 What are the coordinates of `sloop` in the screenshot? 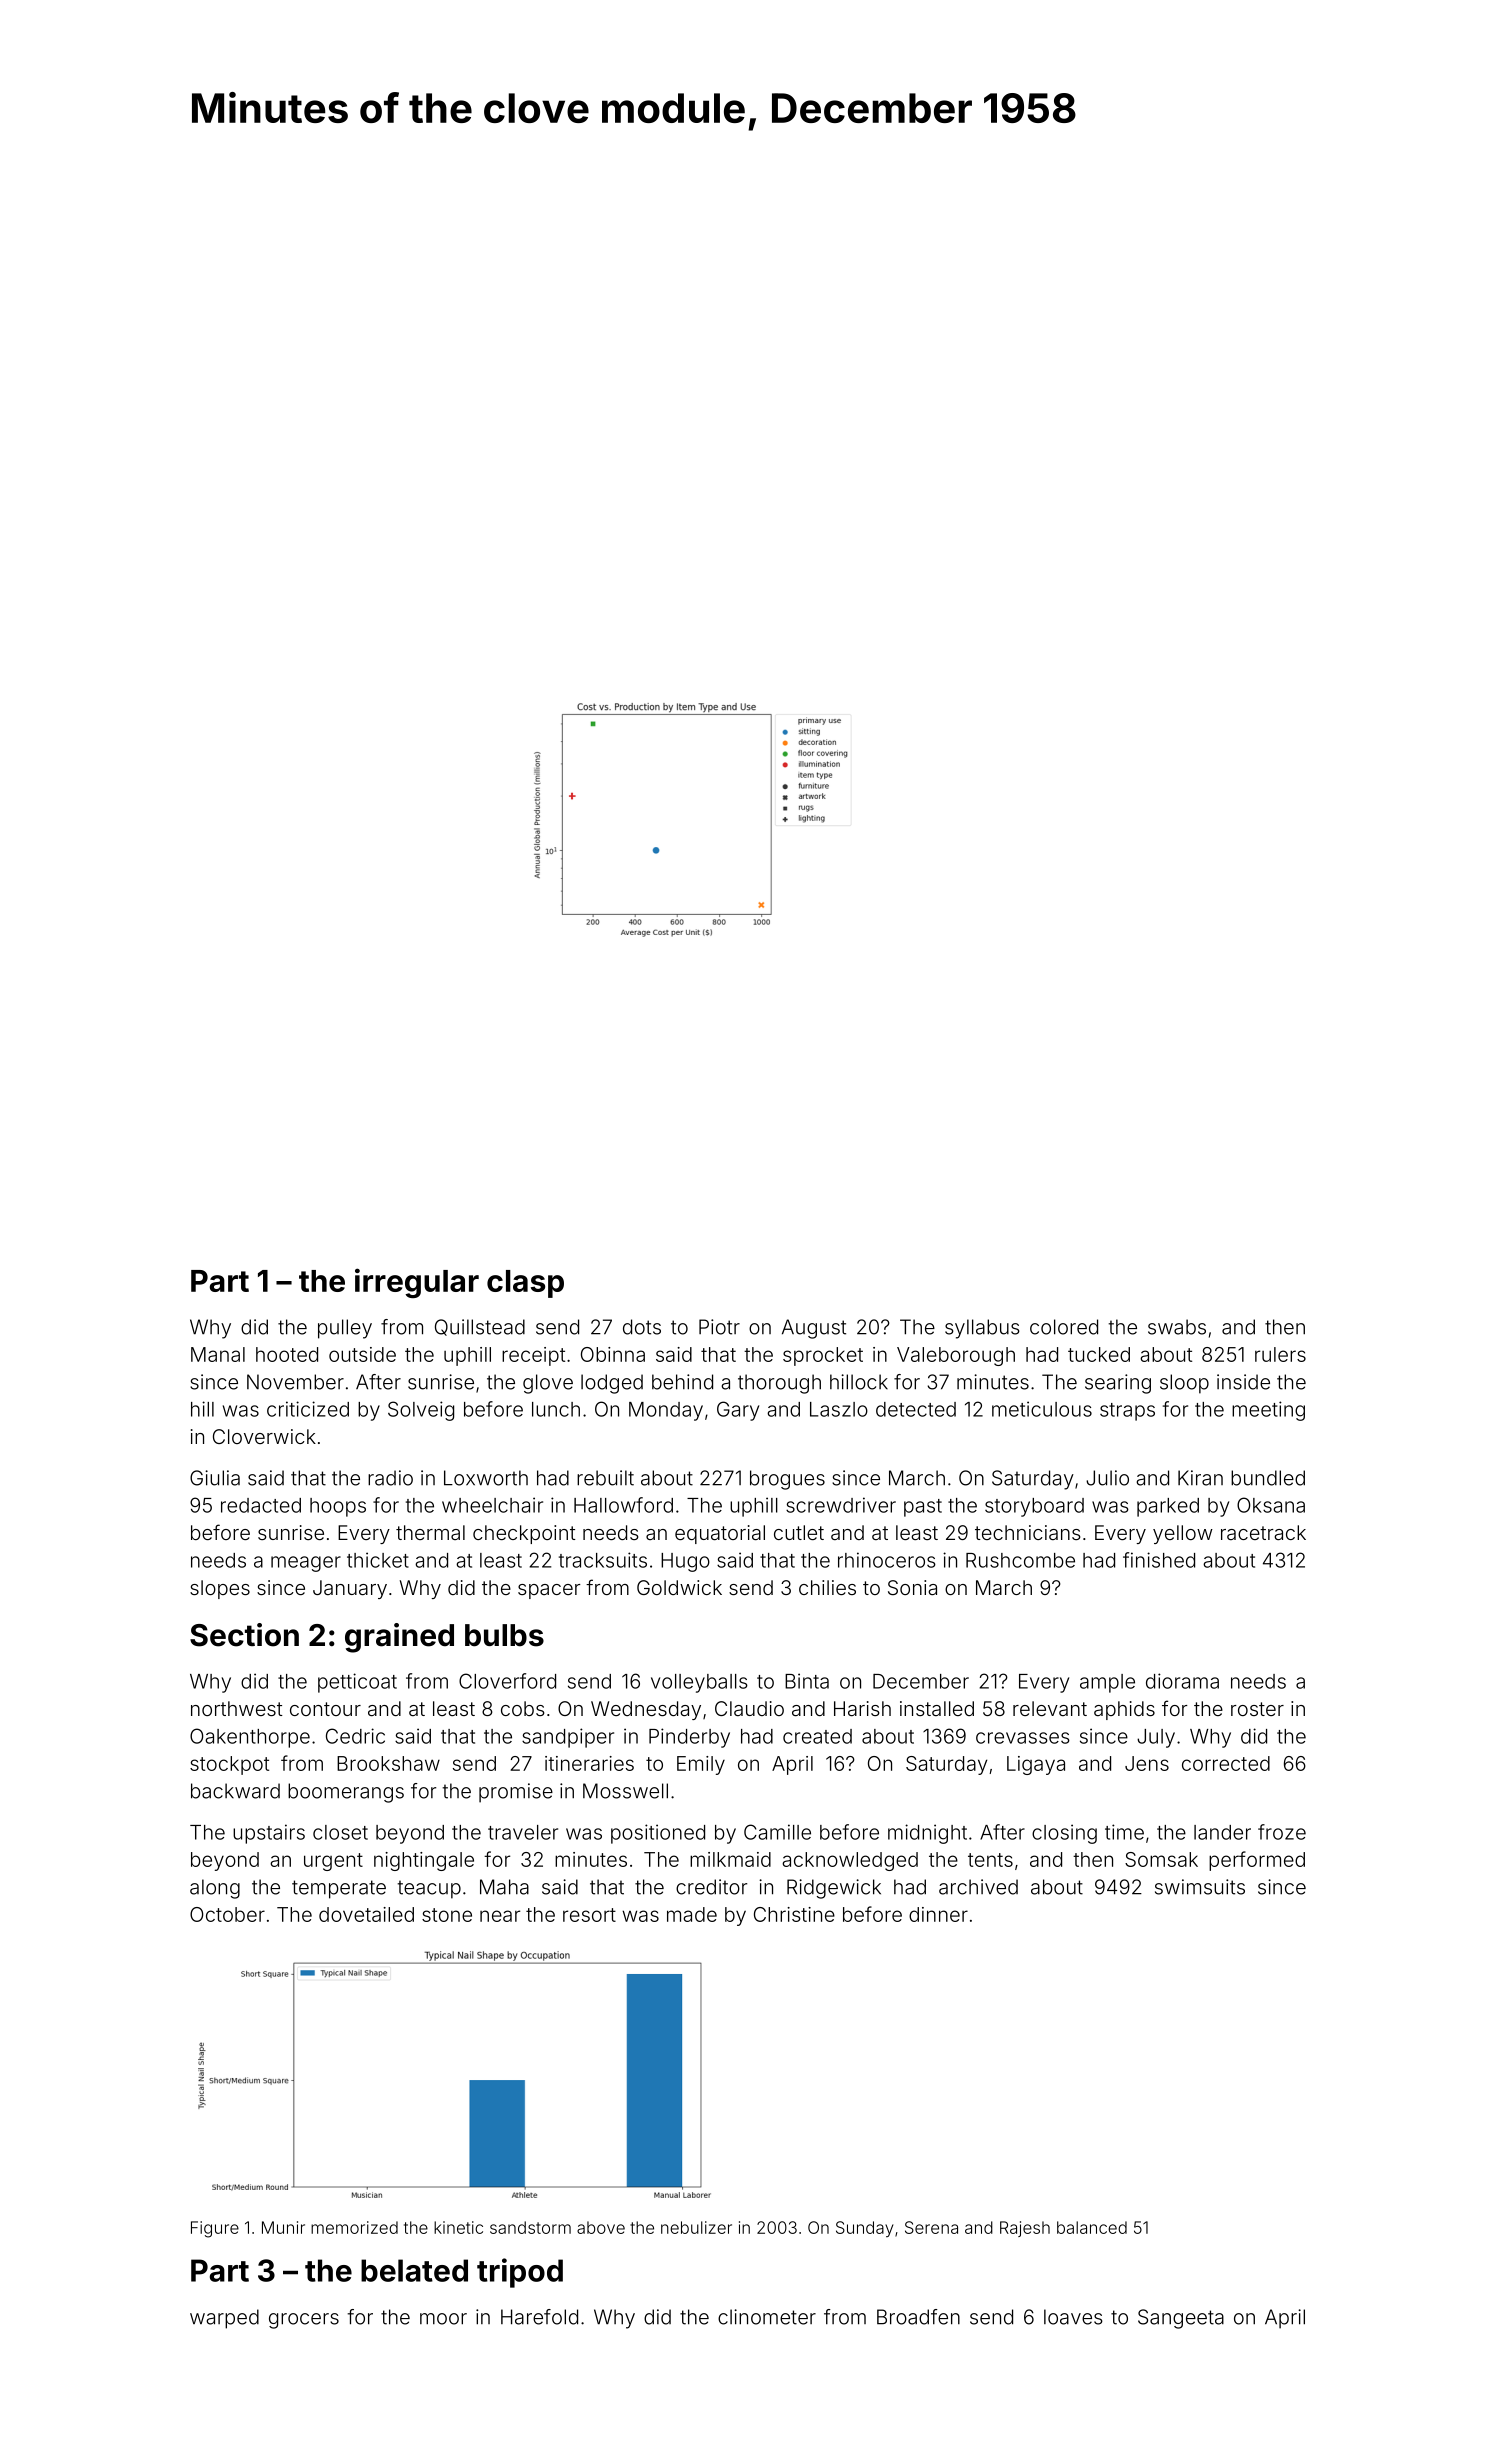 It's located at (1184, 1384).
